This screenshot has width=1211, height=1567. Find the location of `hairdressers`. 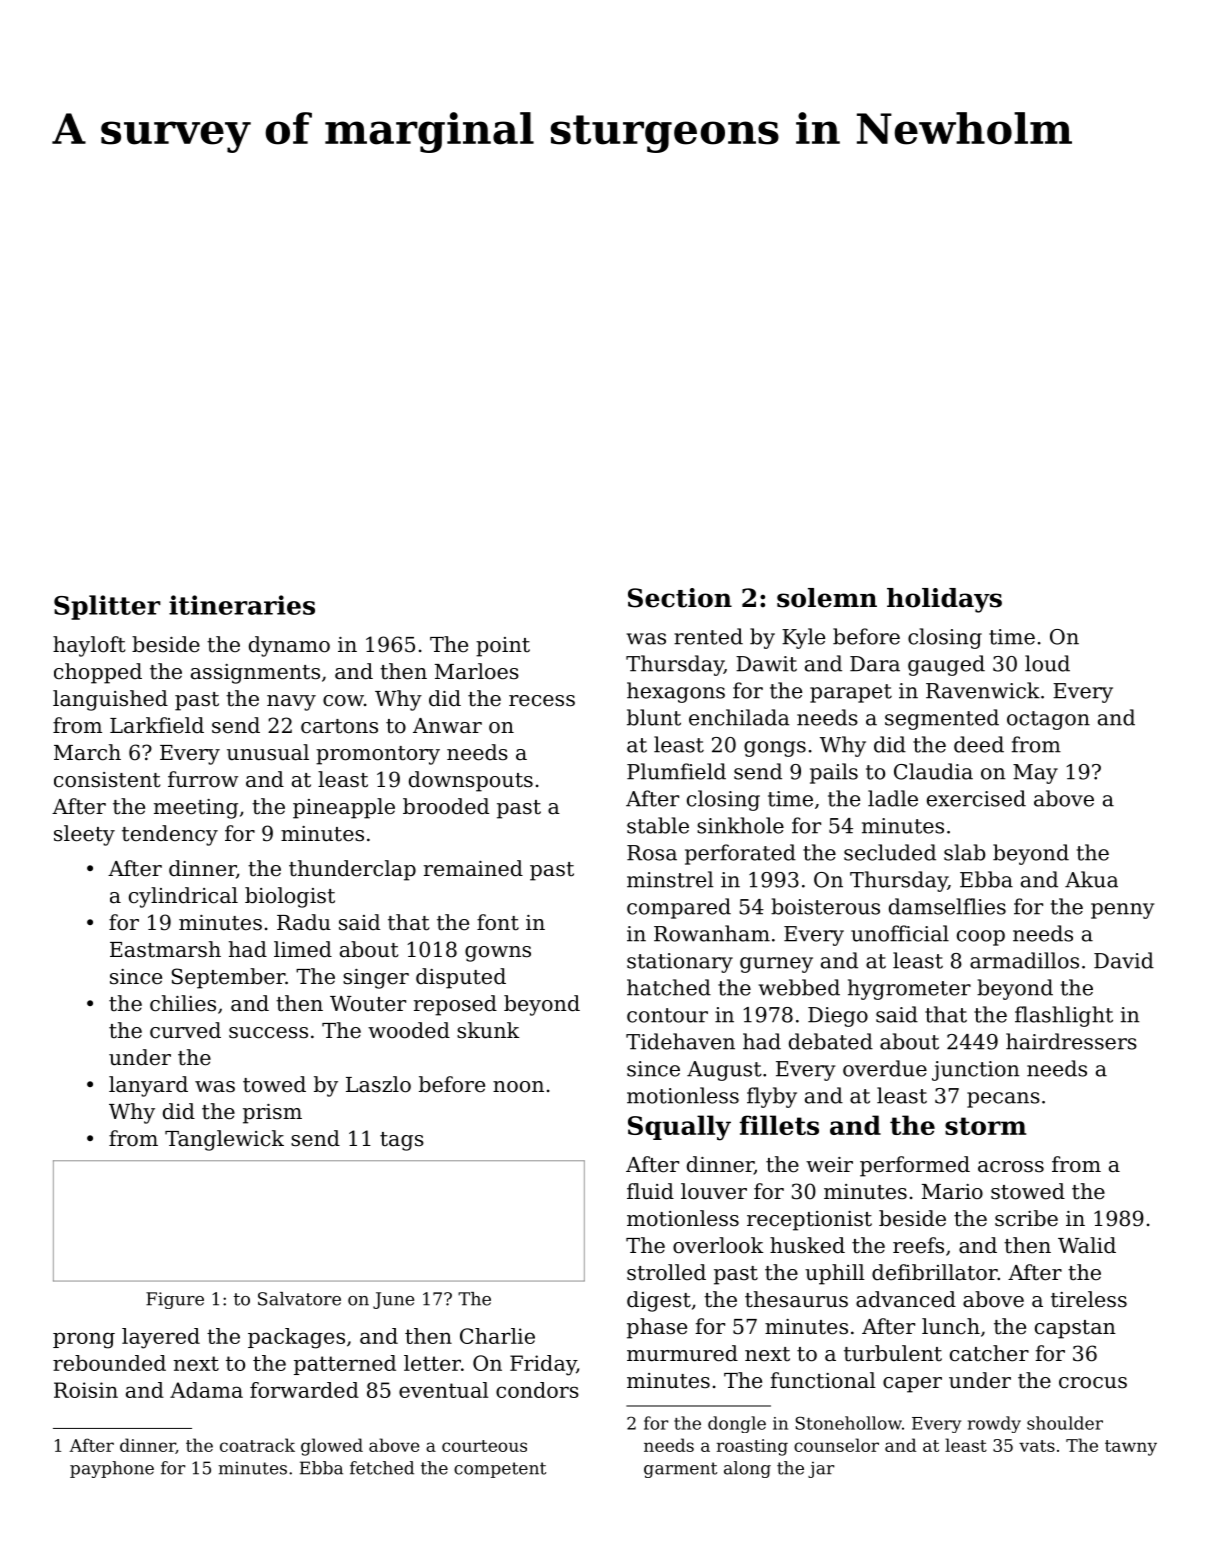

hairdressers is located at coordinates (1071, 1041).
